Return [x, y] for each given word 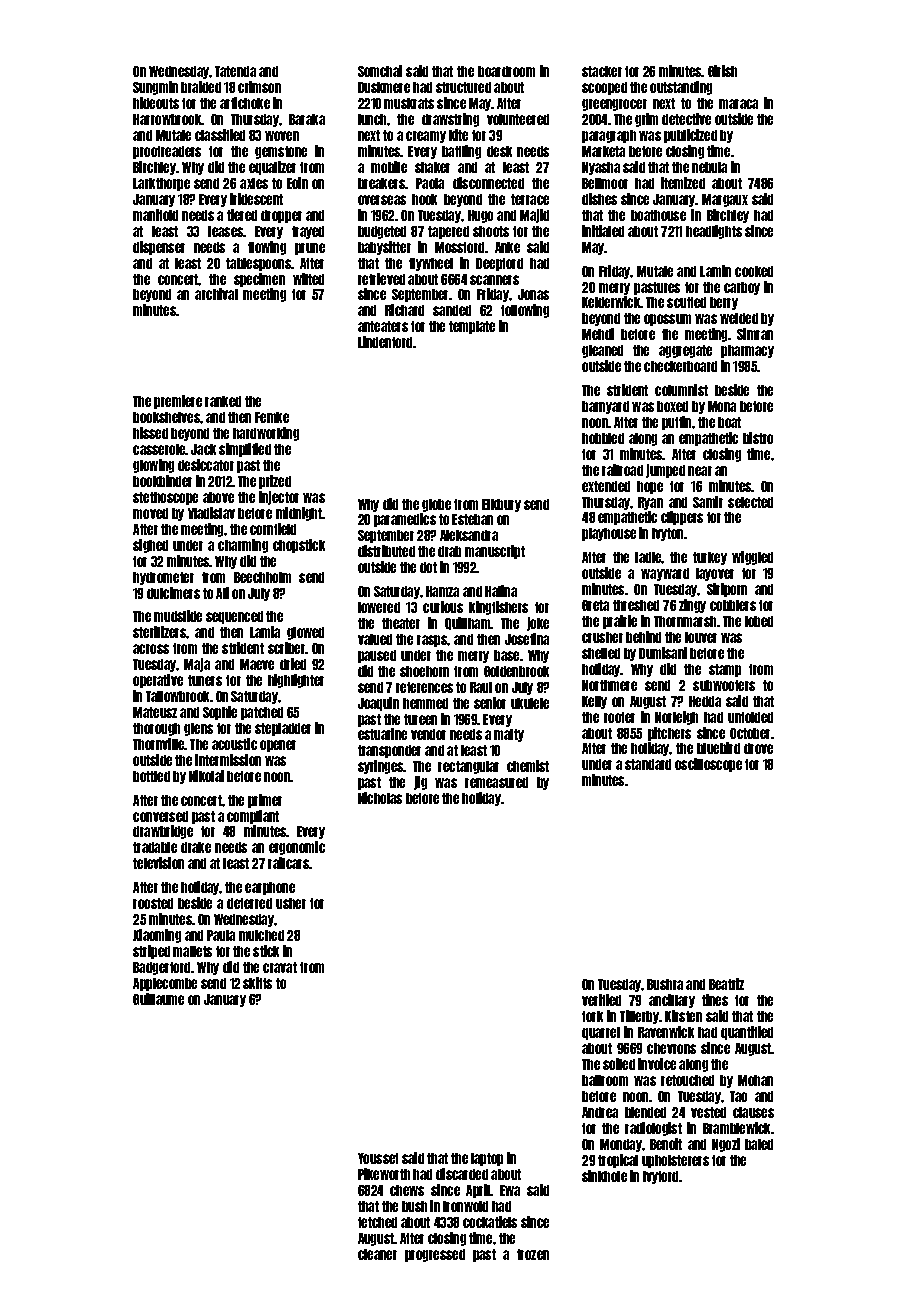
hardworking [266, 434]
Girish [722, 71]
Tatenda [235, 71]
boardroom [506, 71]
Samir [708, 502]
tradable [155, 847]
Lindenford [385, 342]
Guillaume [158, 999]
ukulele [530, 703]
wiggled [752, 558]
